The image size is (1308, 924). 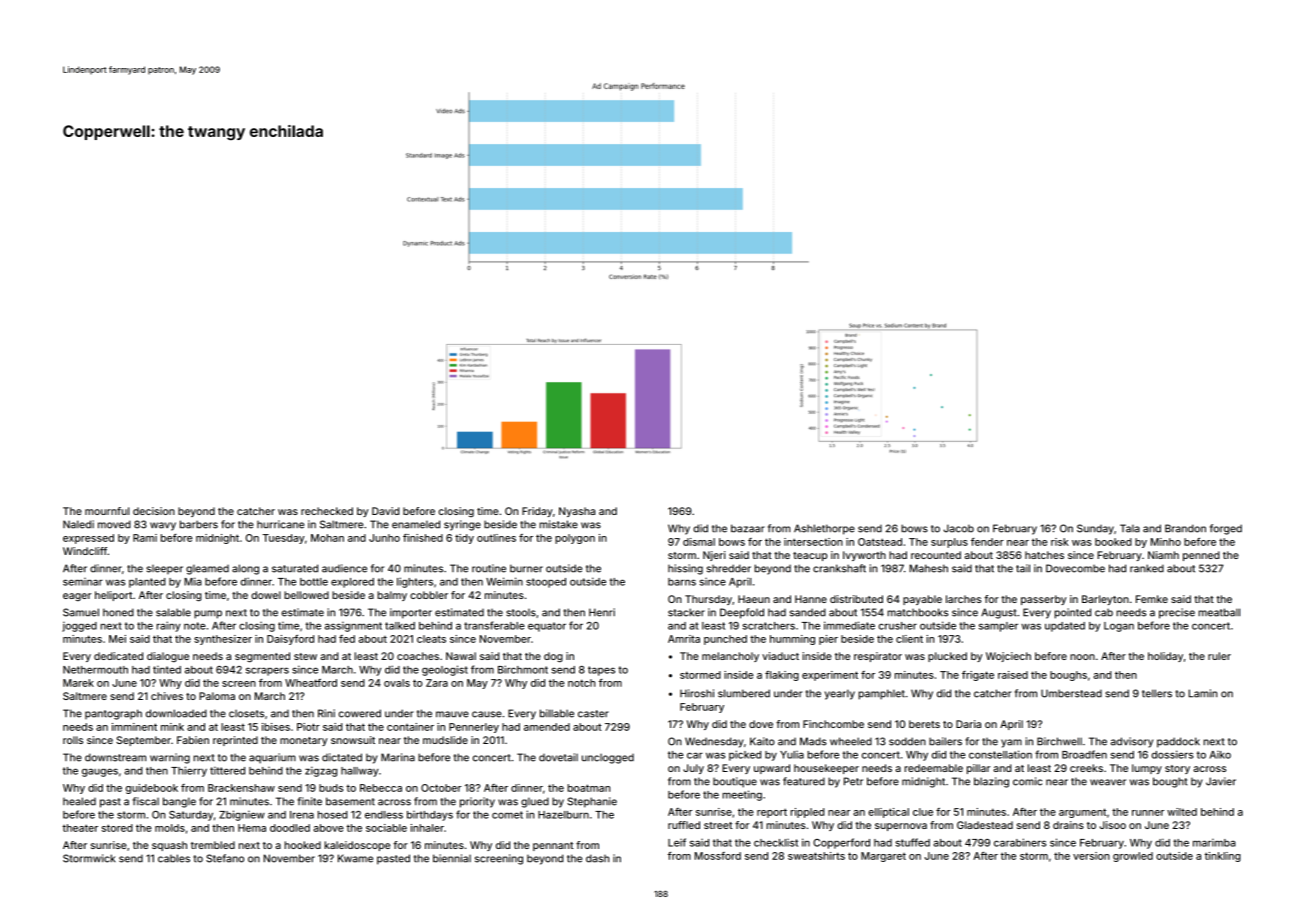 What do you see at coordinates (174, 858) in the screenshot?
I see `cables` at bounding box center [174, 858].
